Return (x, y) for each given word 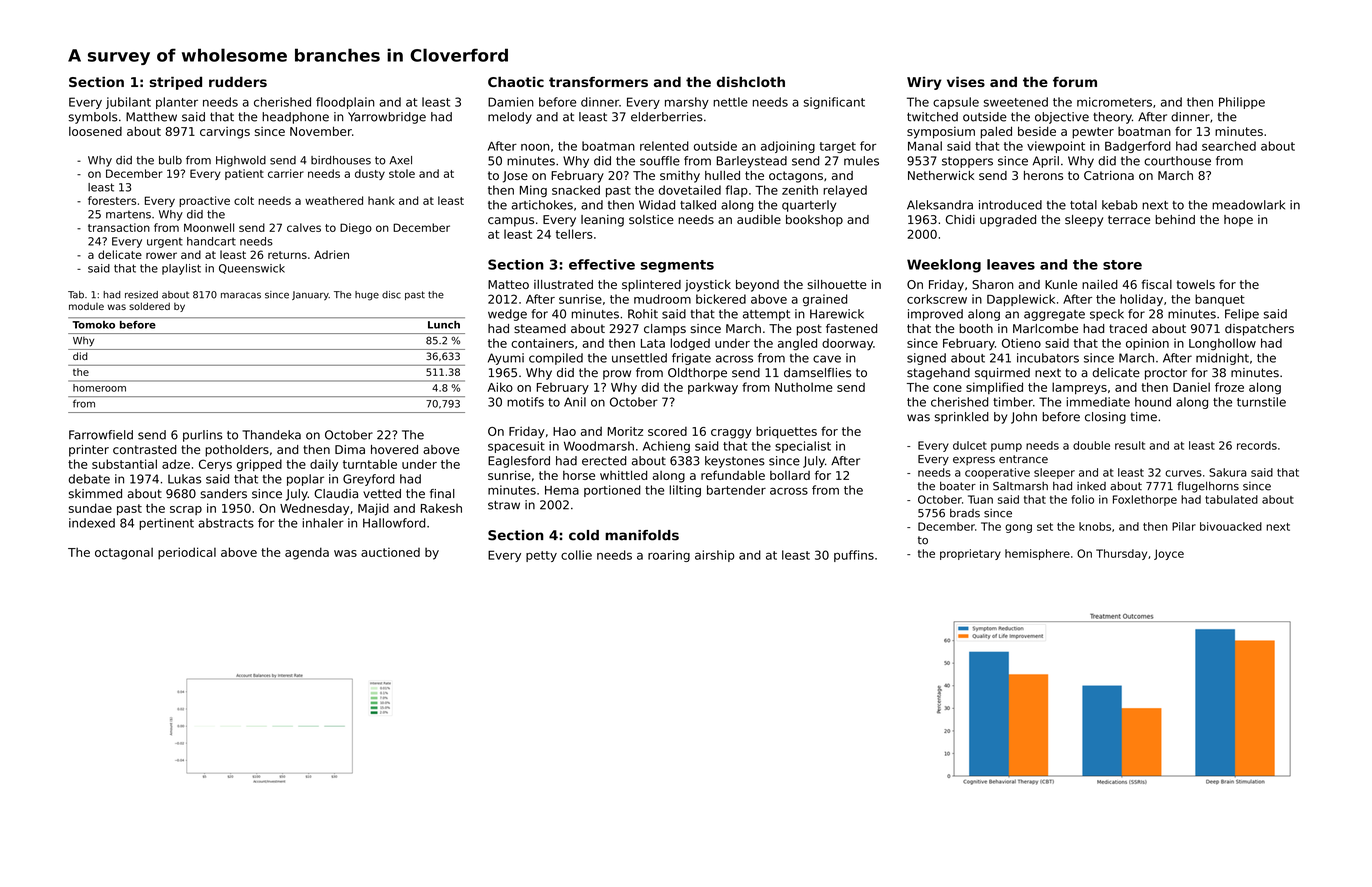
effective (602, 264)
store (1122, 265)
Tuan (980, 499)
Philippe (1242, 103)
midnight (1222, 359)
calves (304, 227)
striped (176, 83)
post (809, 330)
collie (576, 555)
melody (510, 118)
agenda (307, 553)
